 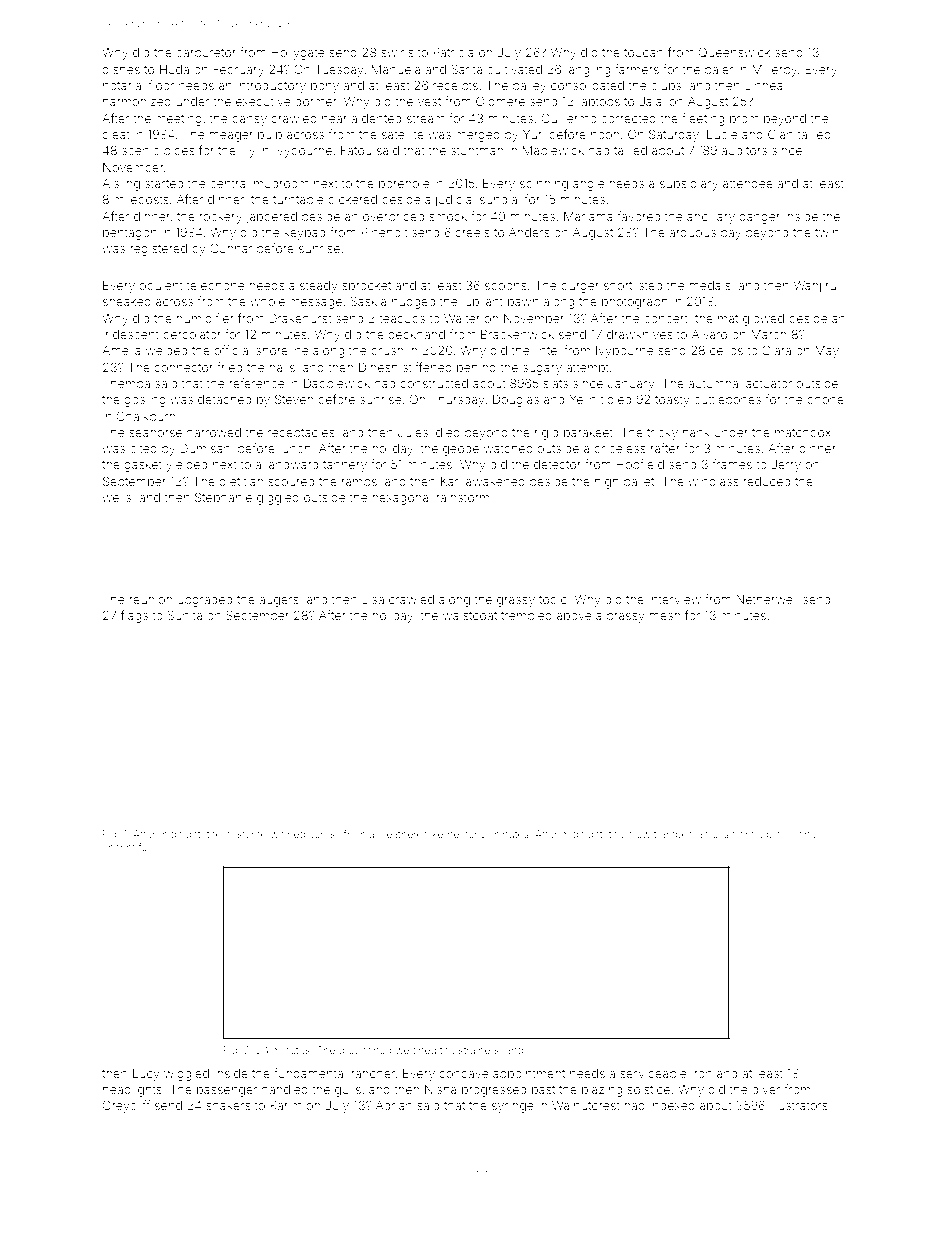 I want to click on costume, so click(x=246, y=834).
